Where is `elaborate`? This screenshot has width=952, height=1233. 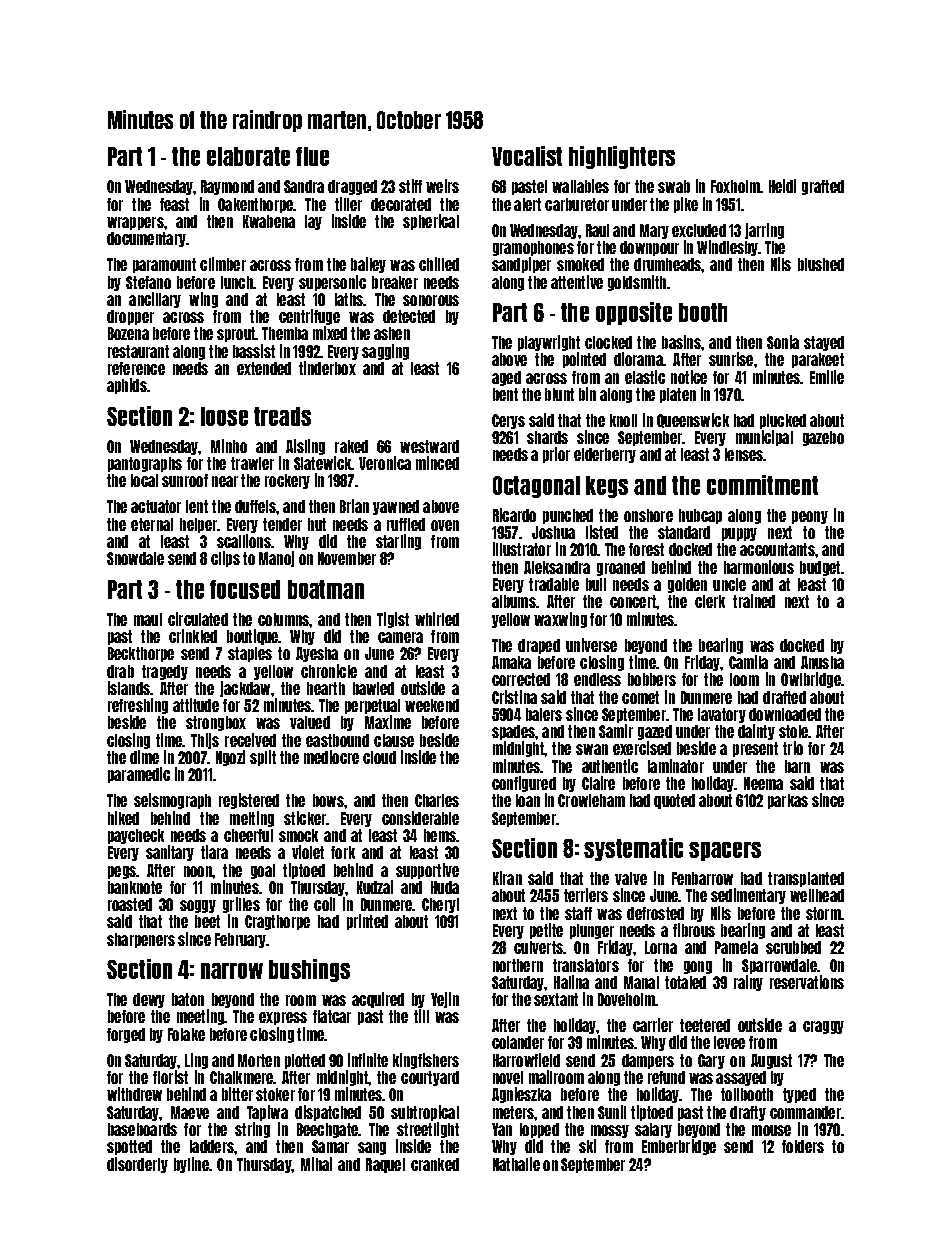
elaborate is located at coordinates (248, 156).
